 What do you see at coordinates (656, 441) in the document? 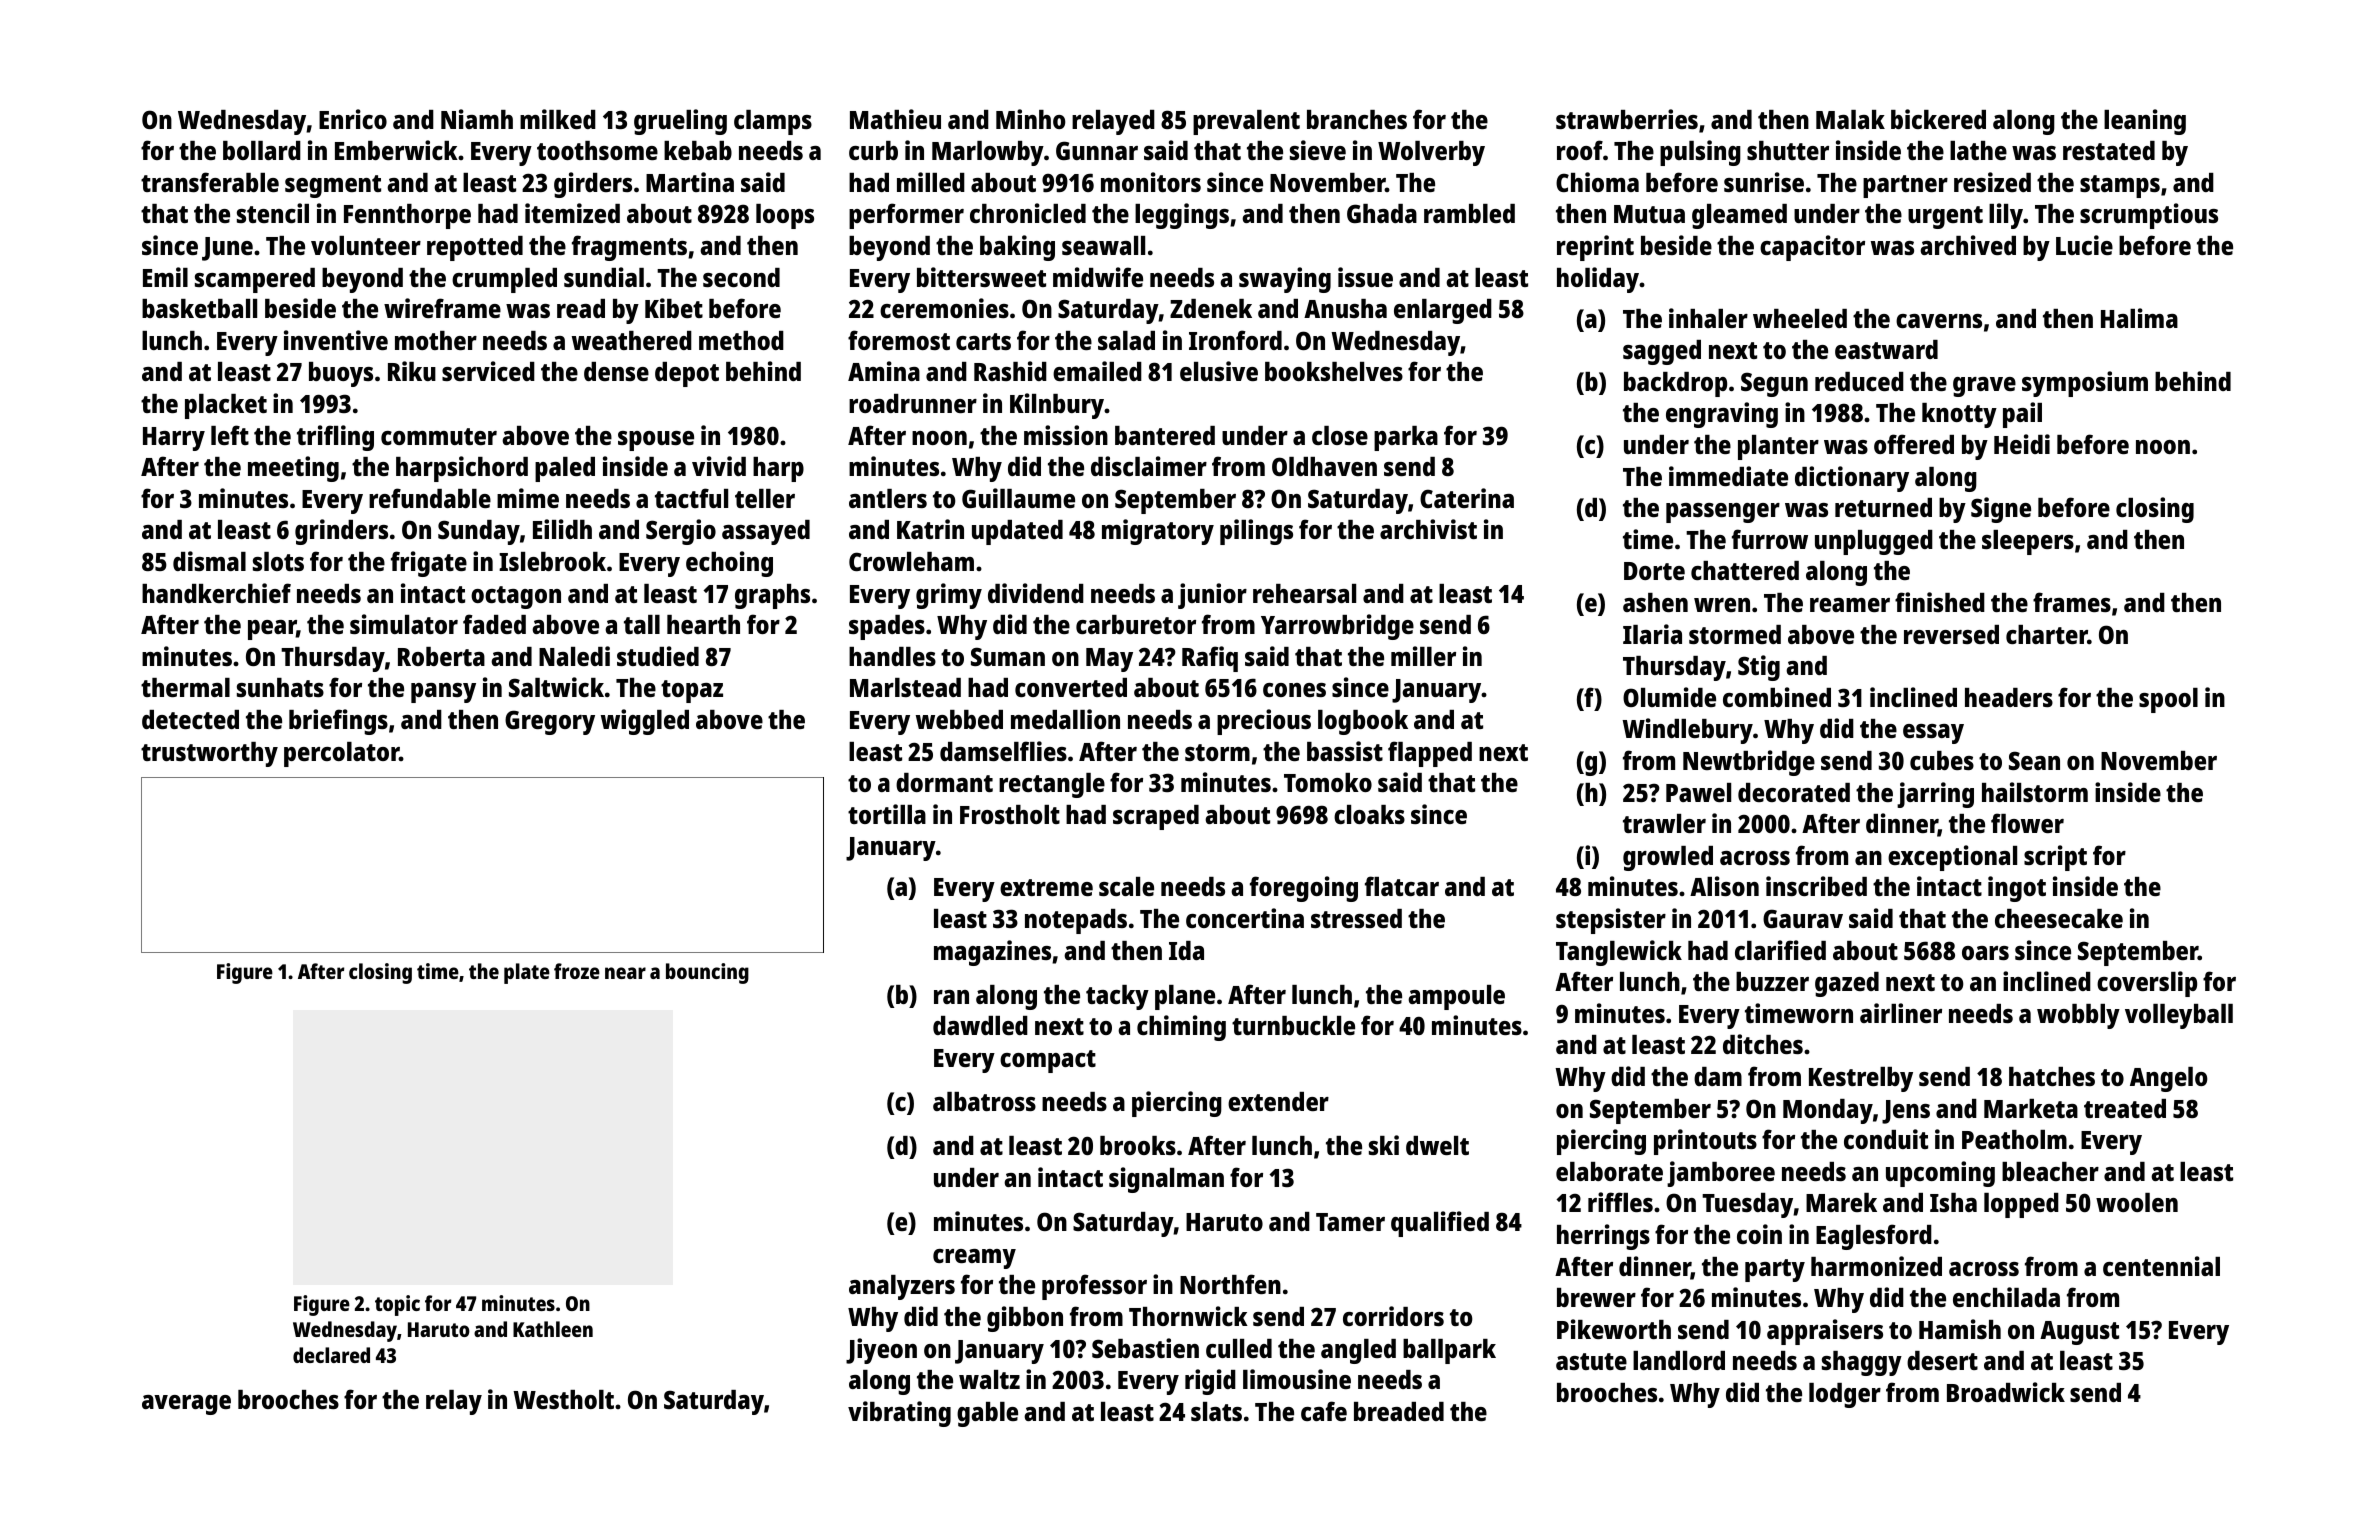
I see `spouse` at bounding box center [656, 441].
